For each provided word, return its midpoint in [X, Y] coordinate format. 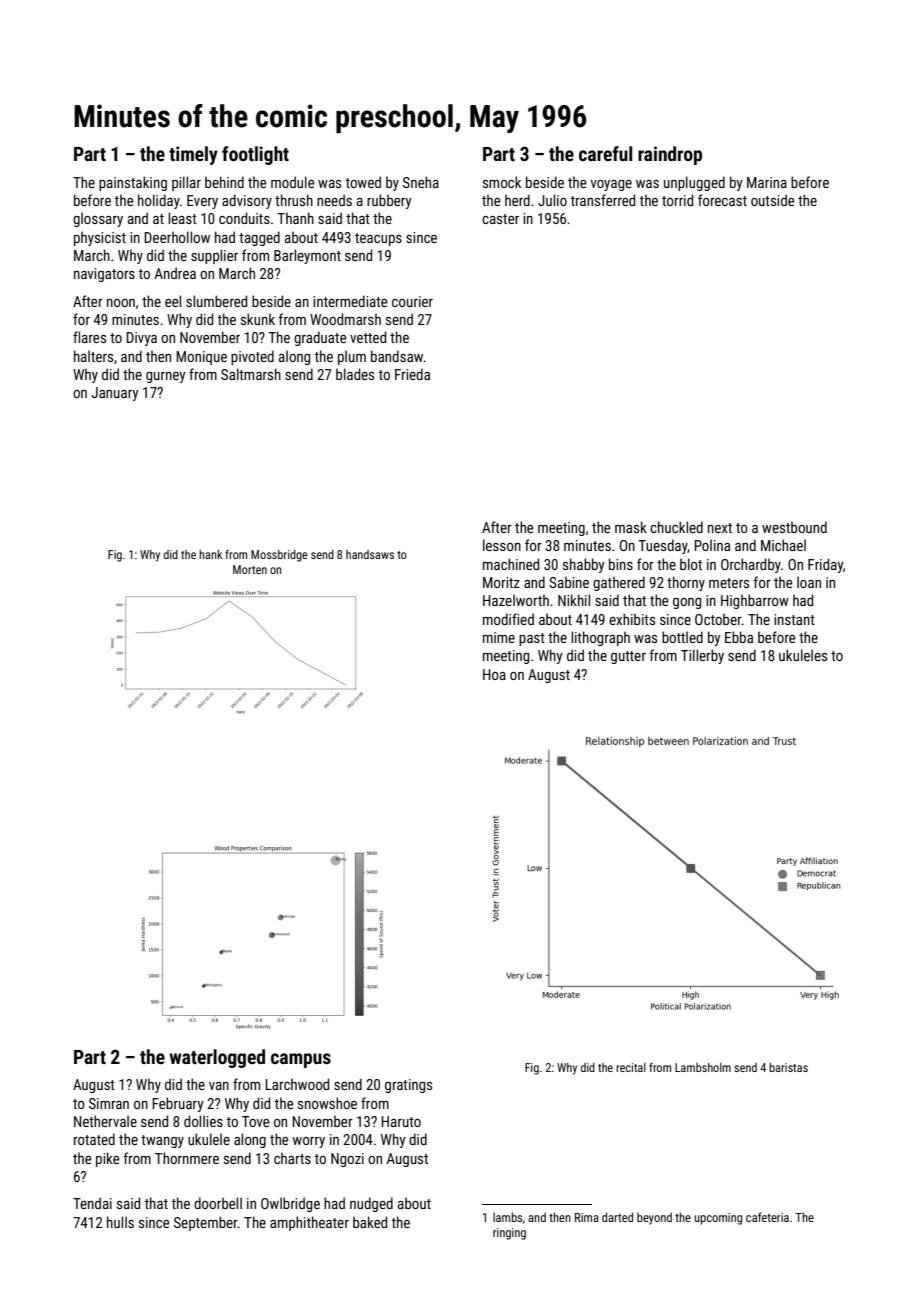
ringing [509, 1234]
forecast [722, 200]
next [720, 528]
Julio [552, 200]
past [532, 639]
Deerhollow [177, 237]
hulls [120, 1222]
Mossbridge [279, 556]
